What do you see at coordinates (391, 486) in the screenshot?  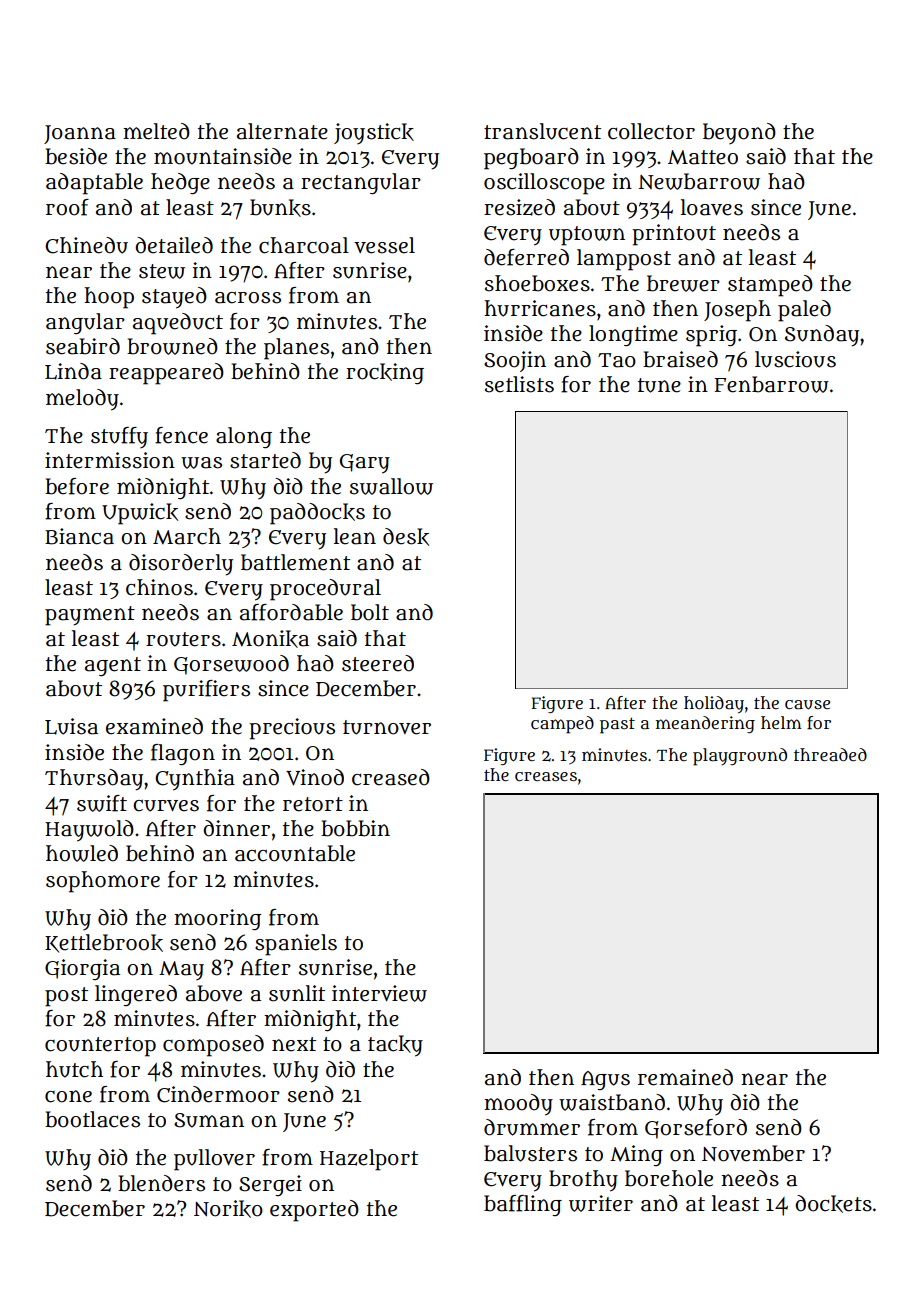 I see `swallow` at bounding box center [391, 486].
